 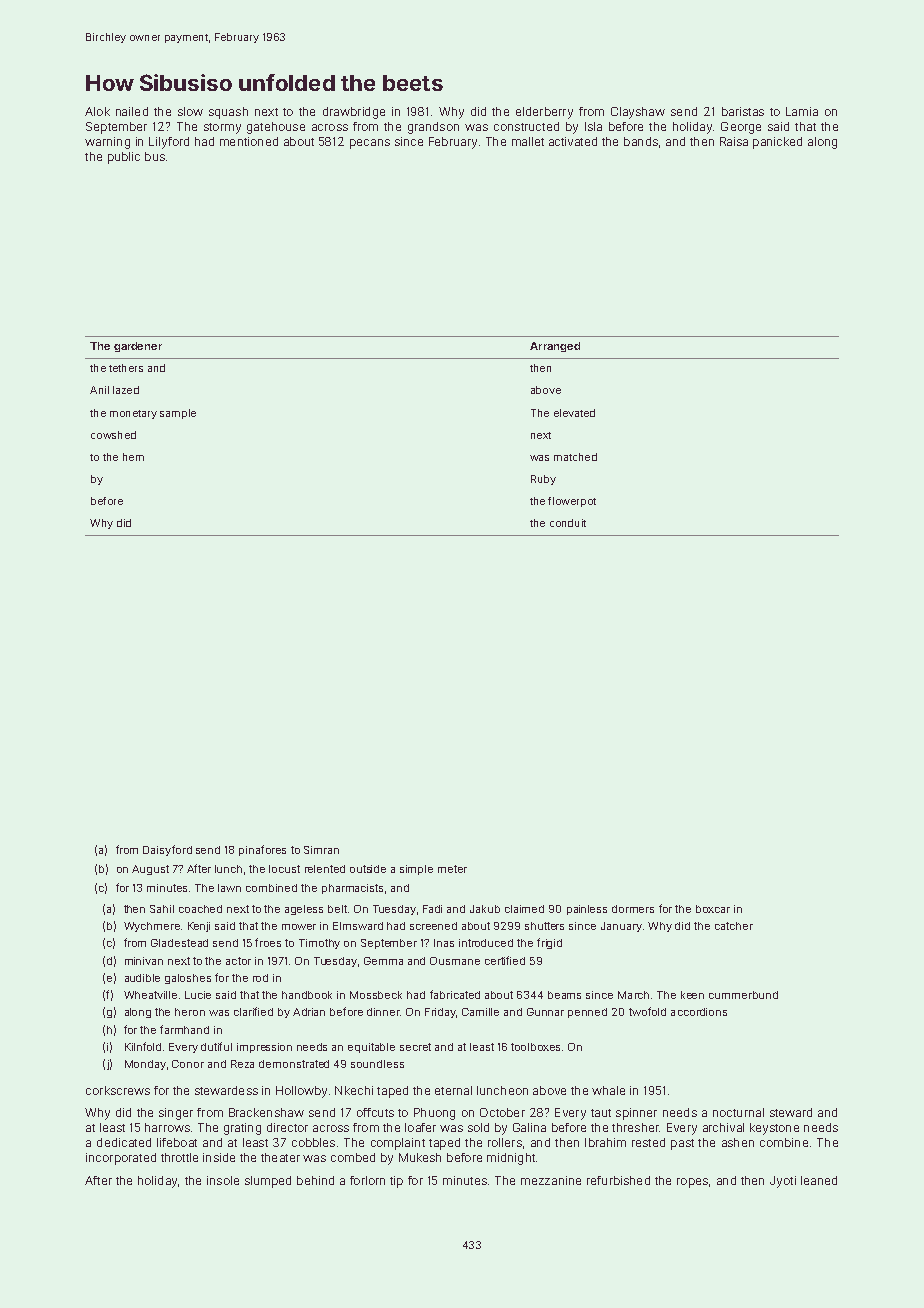 I want to click on Kilnfold, so click(x=143, y=1046).
